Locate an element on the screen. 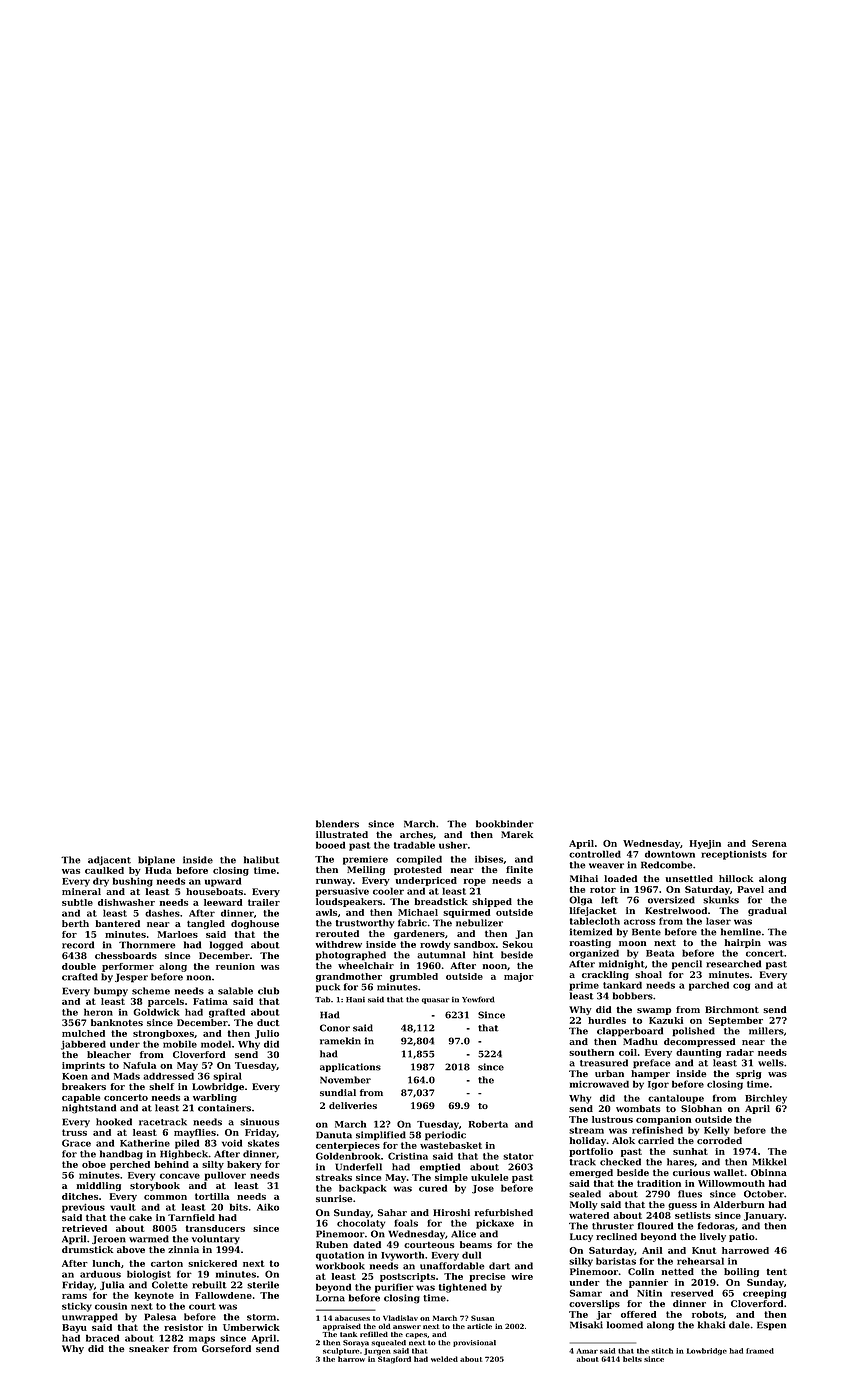 The height and width of the screenshot is (1400, 849). Tarnfield is located at coordinates (191, 1217).
